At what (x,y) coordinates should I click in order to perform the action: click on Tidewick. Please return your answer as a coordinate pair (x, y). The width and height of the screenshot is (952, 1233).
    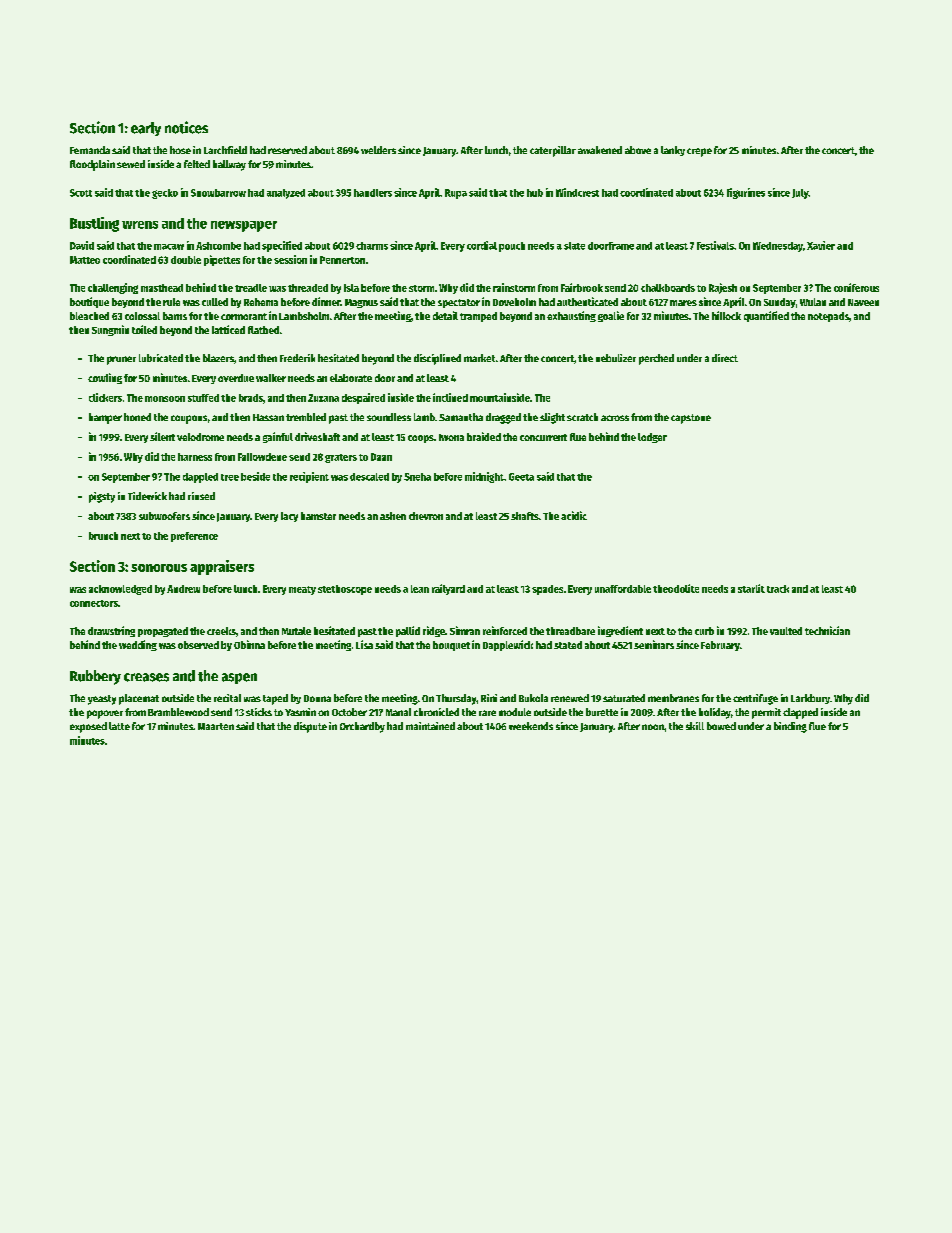
    Looking at the image, I should click on (147, 496).
